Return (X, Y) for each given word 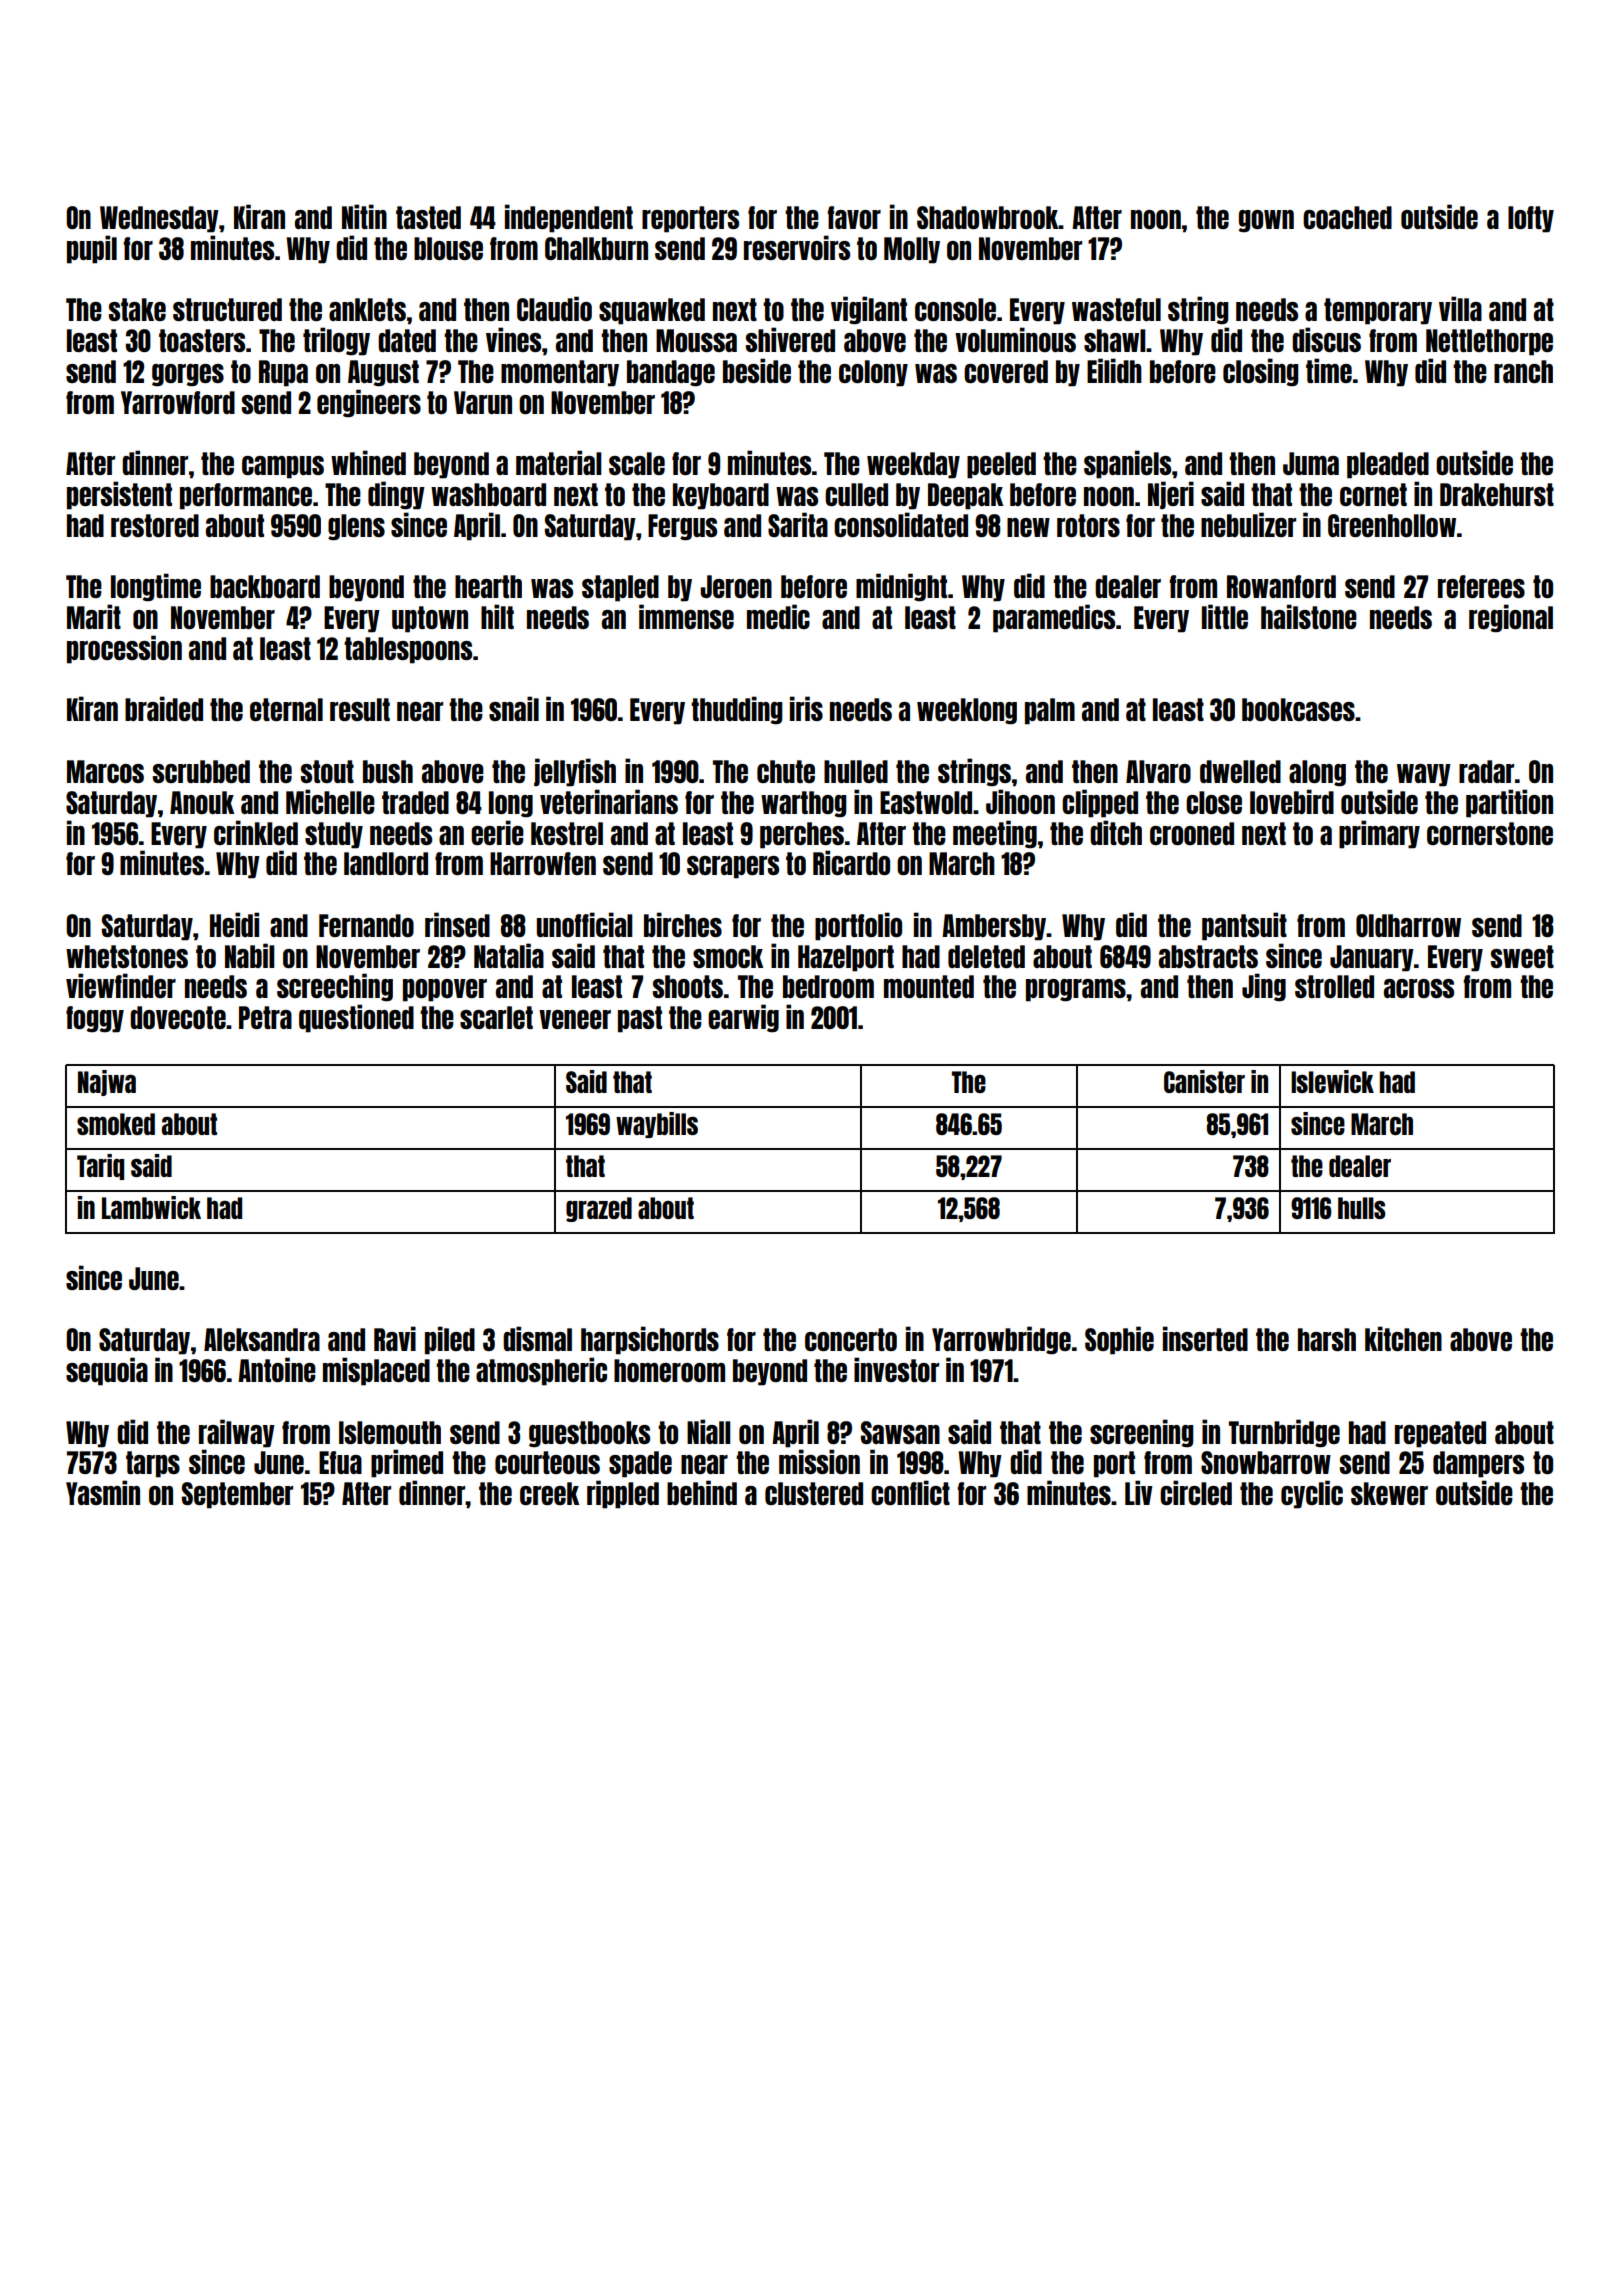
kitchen (1403, 1338)
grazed (599, 1209)
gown (1266, 221)
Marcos (105, 771)
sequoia (107, 1371)
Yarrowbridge (1001, 1340)
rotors (1088, 525)
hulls (1362, 1208)
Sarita (798, 524)
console (955, 309)
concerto (851, 1339)
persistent (119, 495)
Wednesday (159, 219)
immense (686, 616)
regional (1511, 618)
